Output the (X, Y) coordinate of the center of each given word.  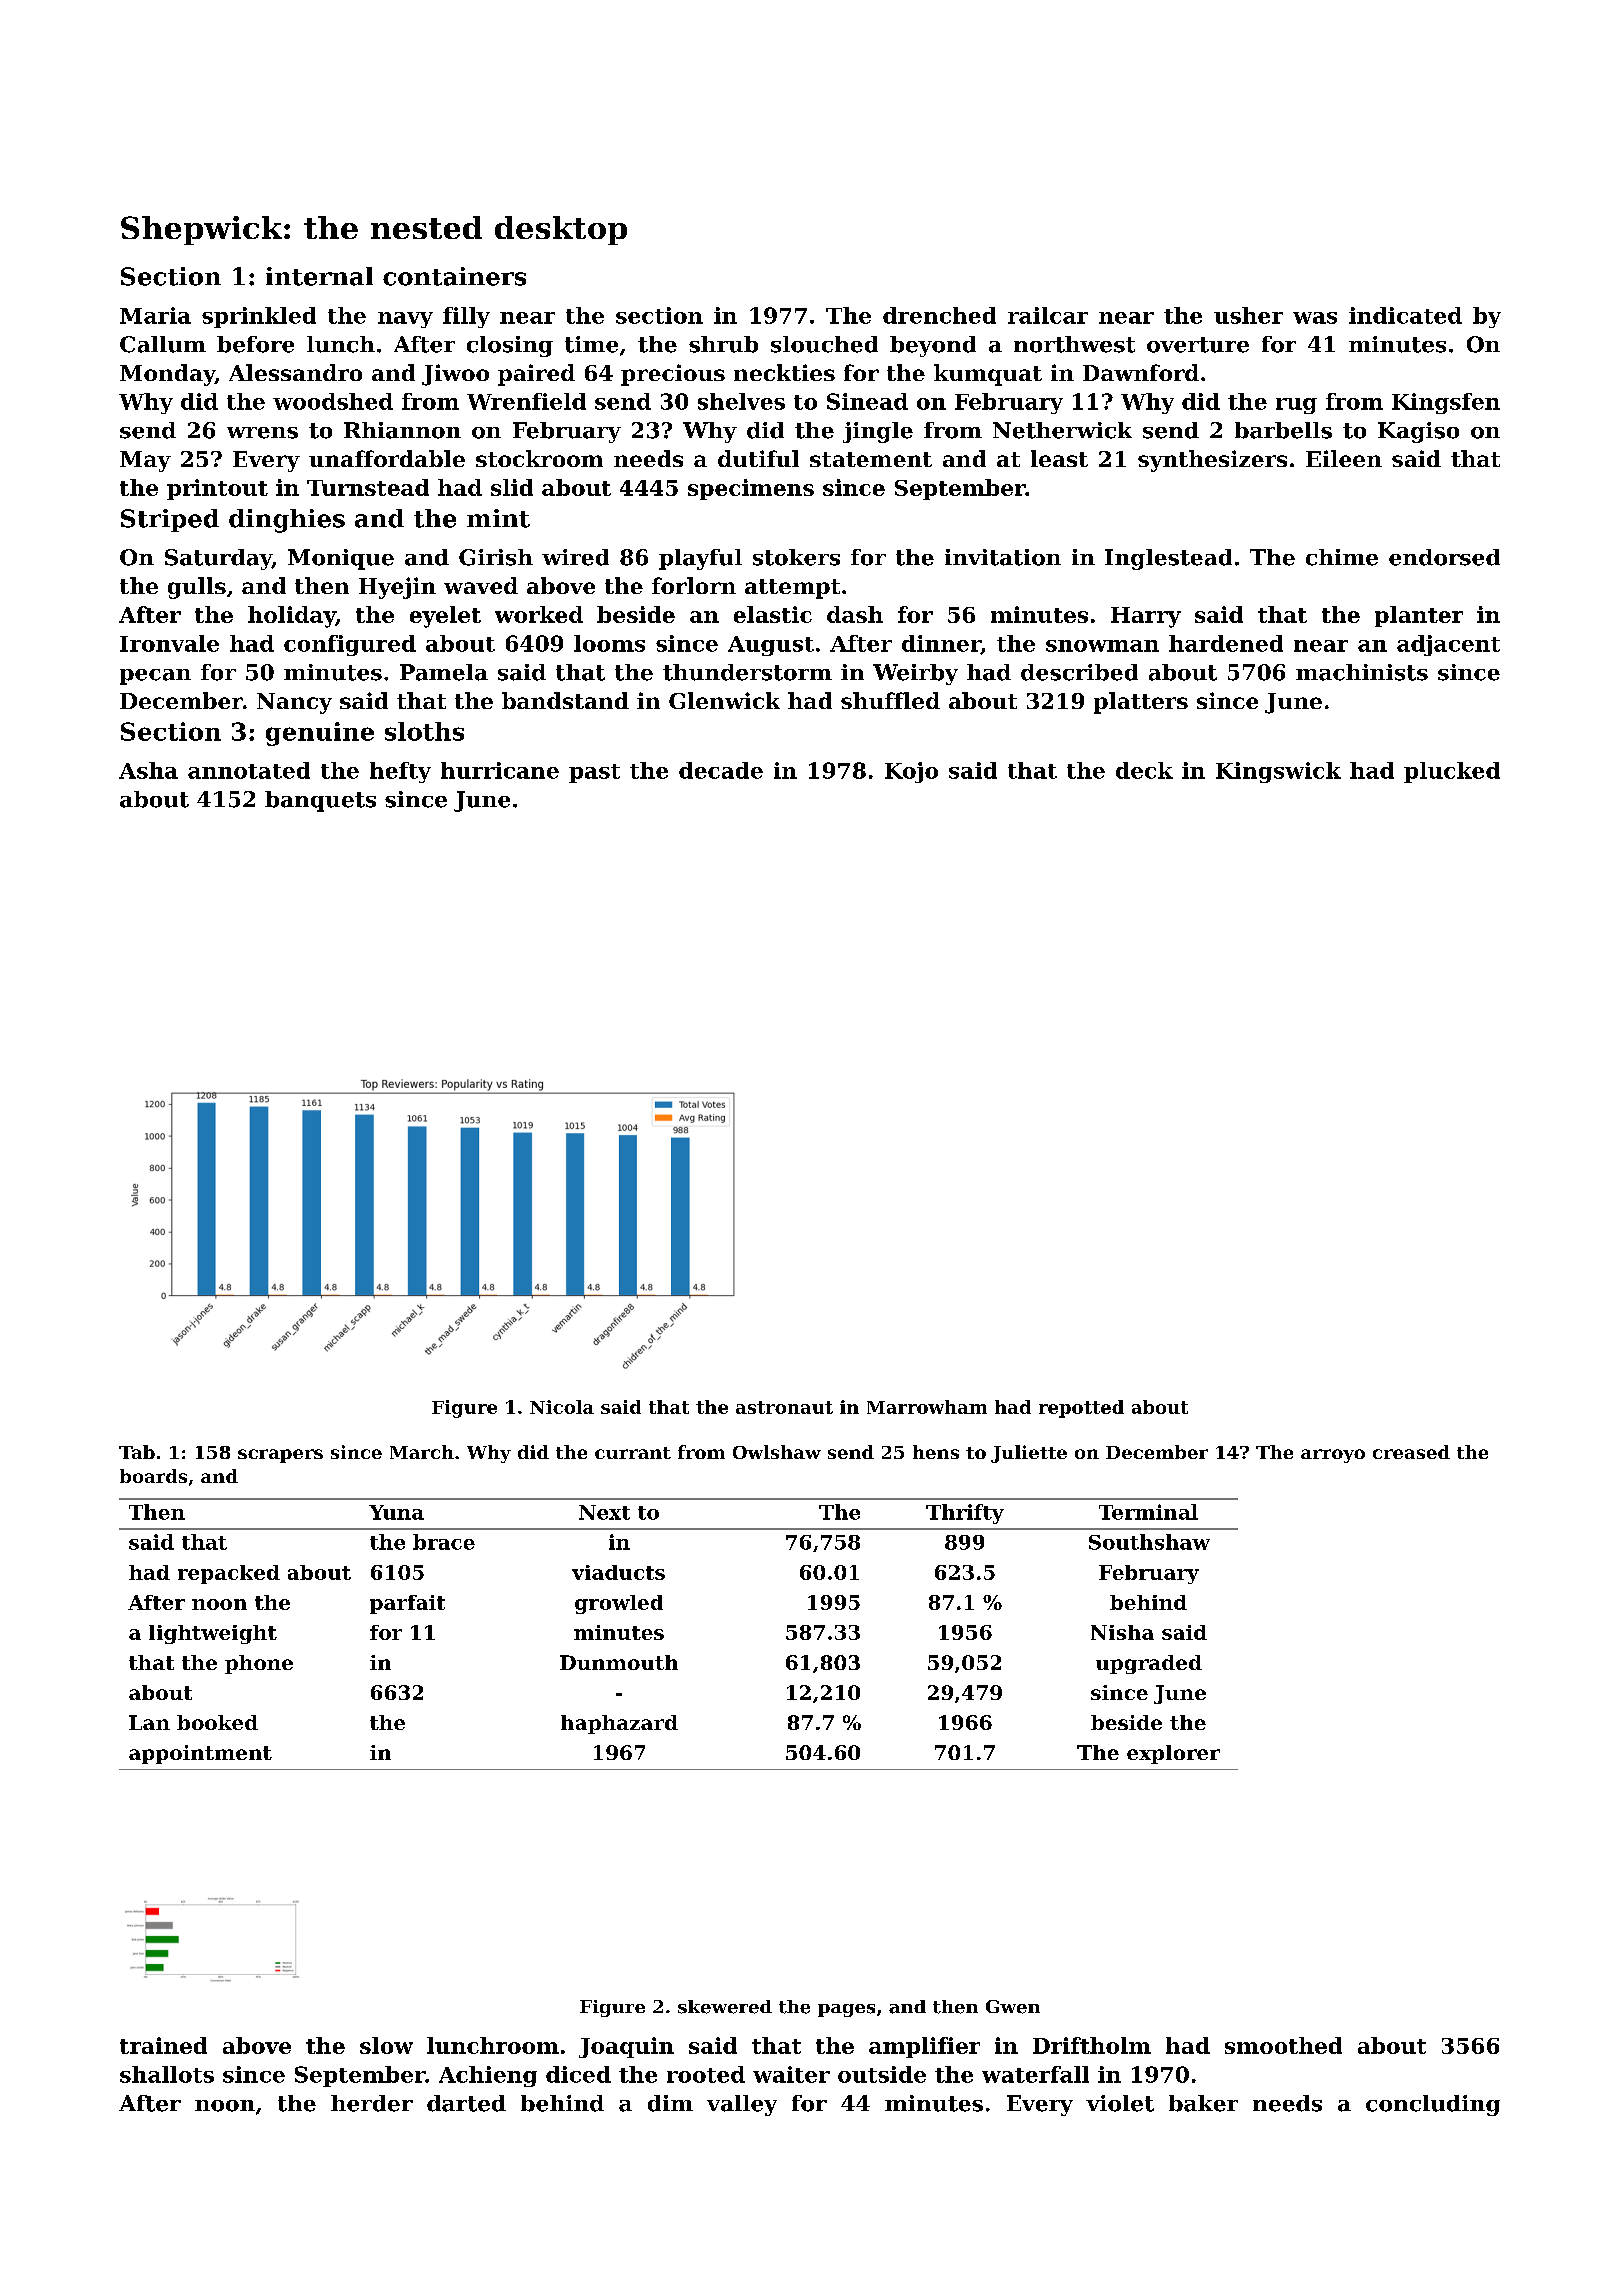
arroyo (1333, 1456)
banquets (320, 801)
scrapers (280, 1456)
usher (1248, 315)
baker (1203, 2103)
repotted (1081, 1409)
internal (319, 276)
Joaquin (626, 2047)
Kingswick (1278, 772)
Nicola (562, 1407)
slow (386, 2045)
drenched (939, 315)
